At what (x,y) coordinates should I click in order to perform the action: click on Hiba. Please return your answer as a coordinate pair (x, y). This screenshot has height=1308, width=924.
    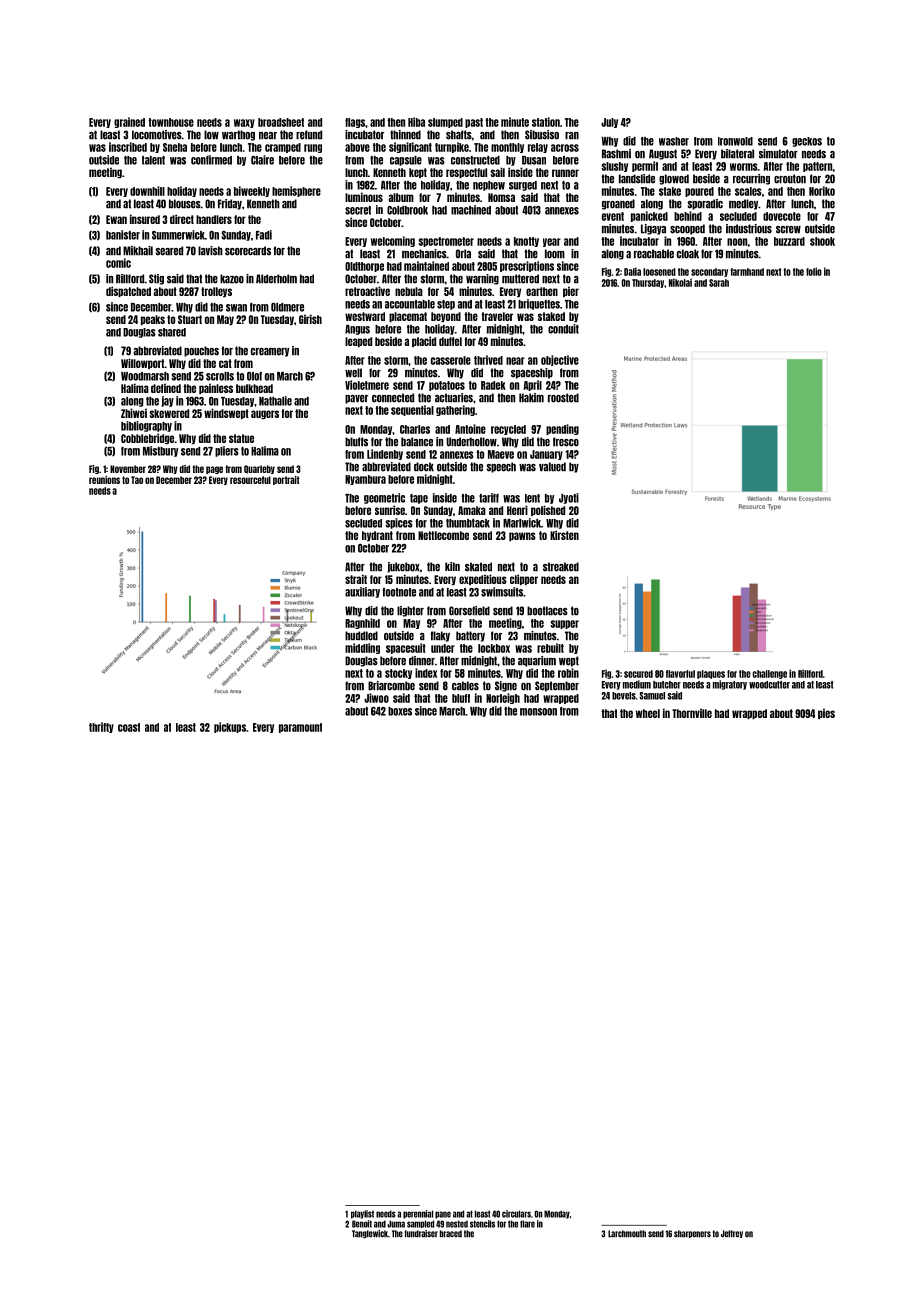
    Looking at the image, I should click on (416, 122).
